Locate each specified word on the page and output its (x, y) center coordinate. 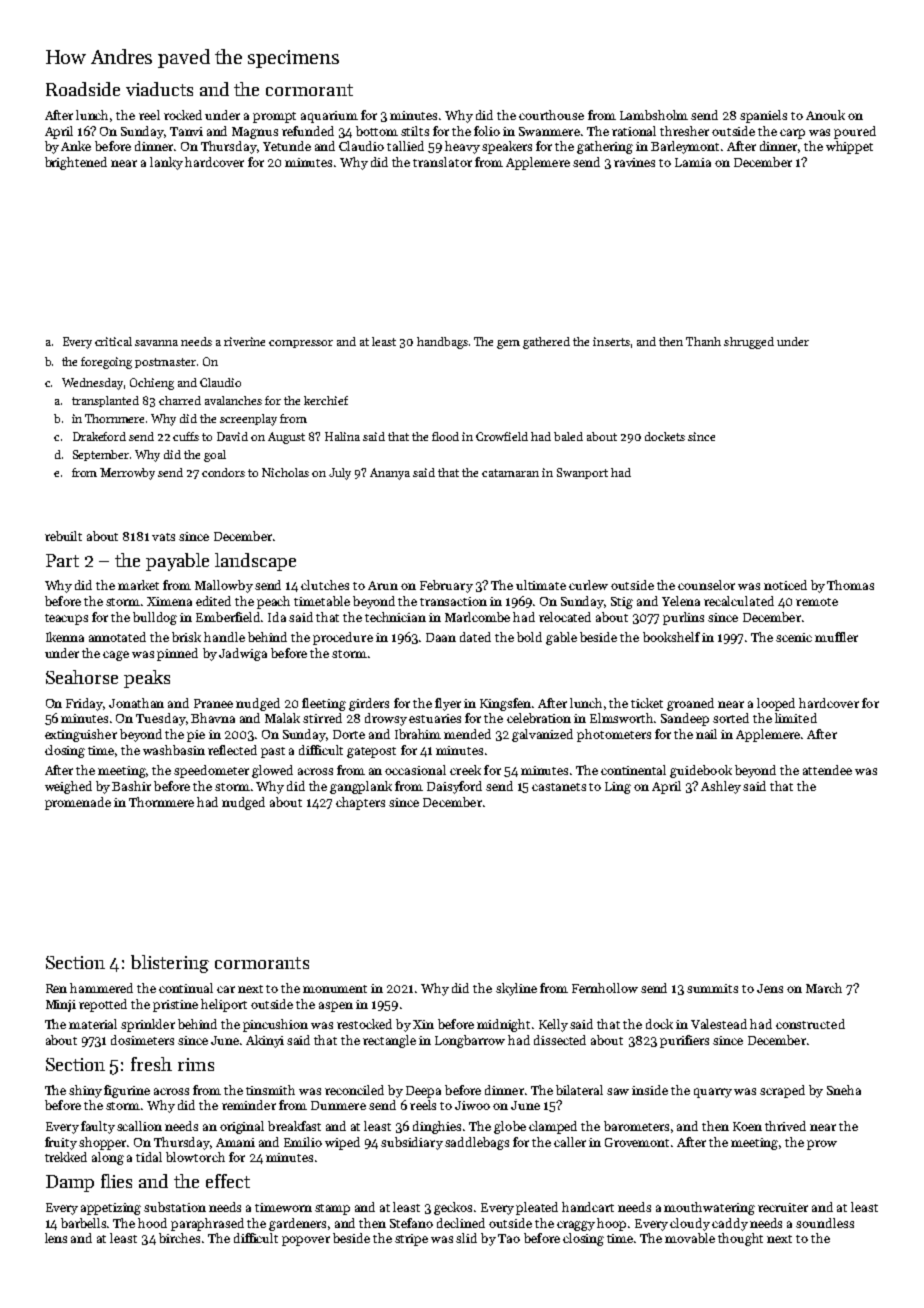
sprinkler (148, 1025)
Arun (383, 585)
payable (177, 562)
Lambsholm (654, 115)
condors (223, 472)
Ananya (390, 474)
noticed (785, 585)
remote (817, 602)
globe (510, 1127)
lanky (166, 163)
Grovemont (637, 1142)
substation (175, 1207)
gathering (605, 147)
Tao (509, 1238)
